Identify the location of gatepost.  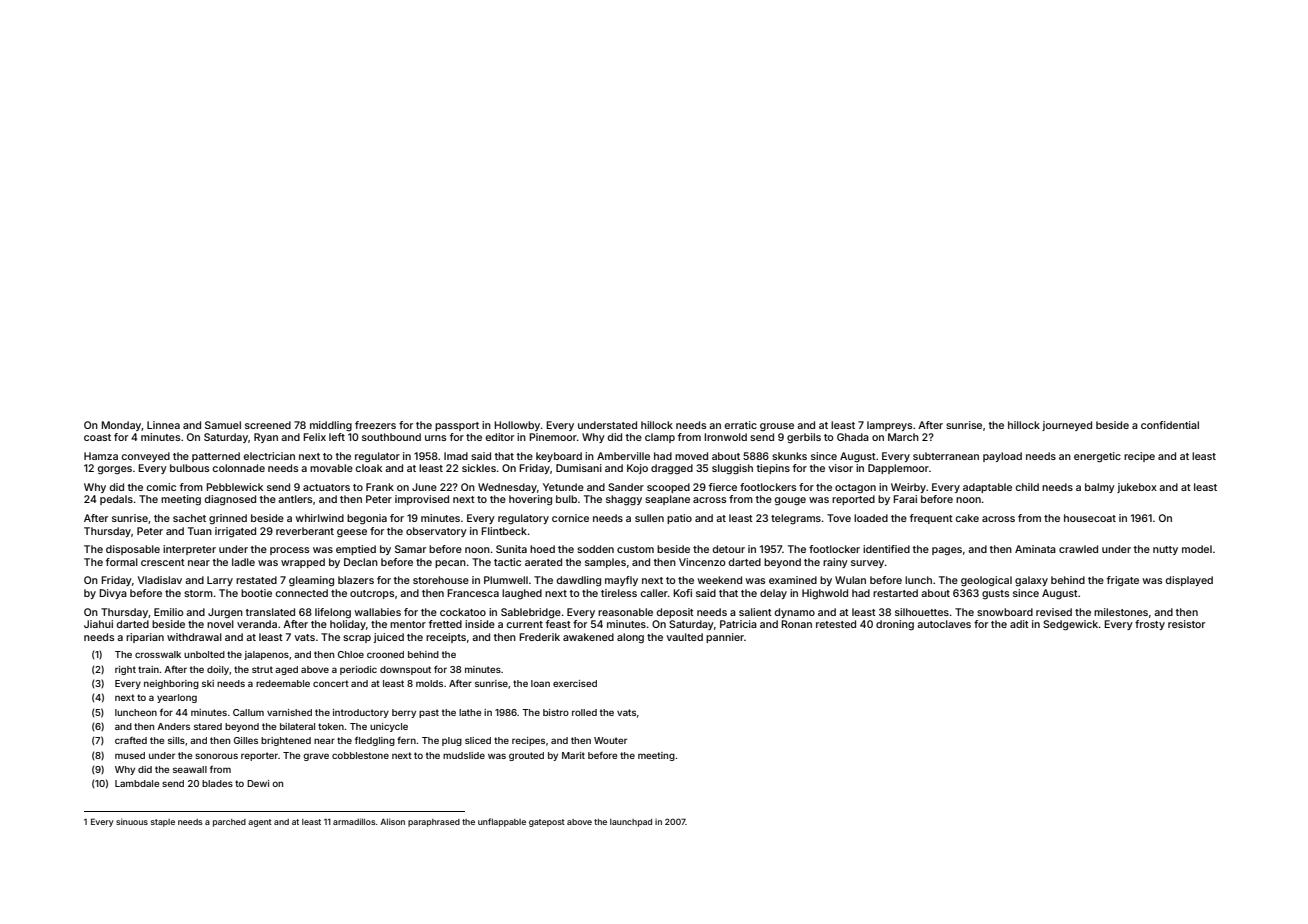
(547, 823).
